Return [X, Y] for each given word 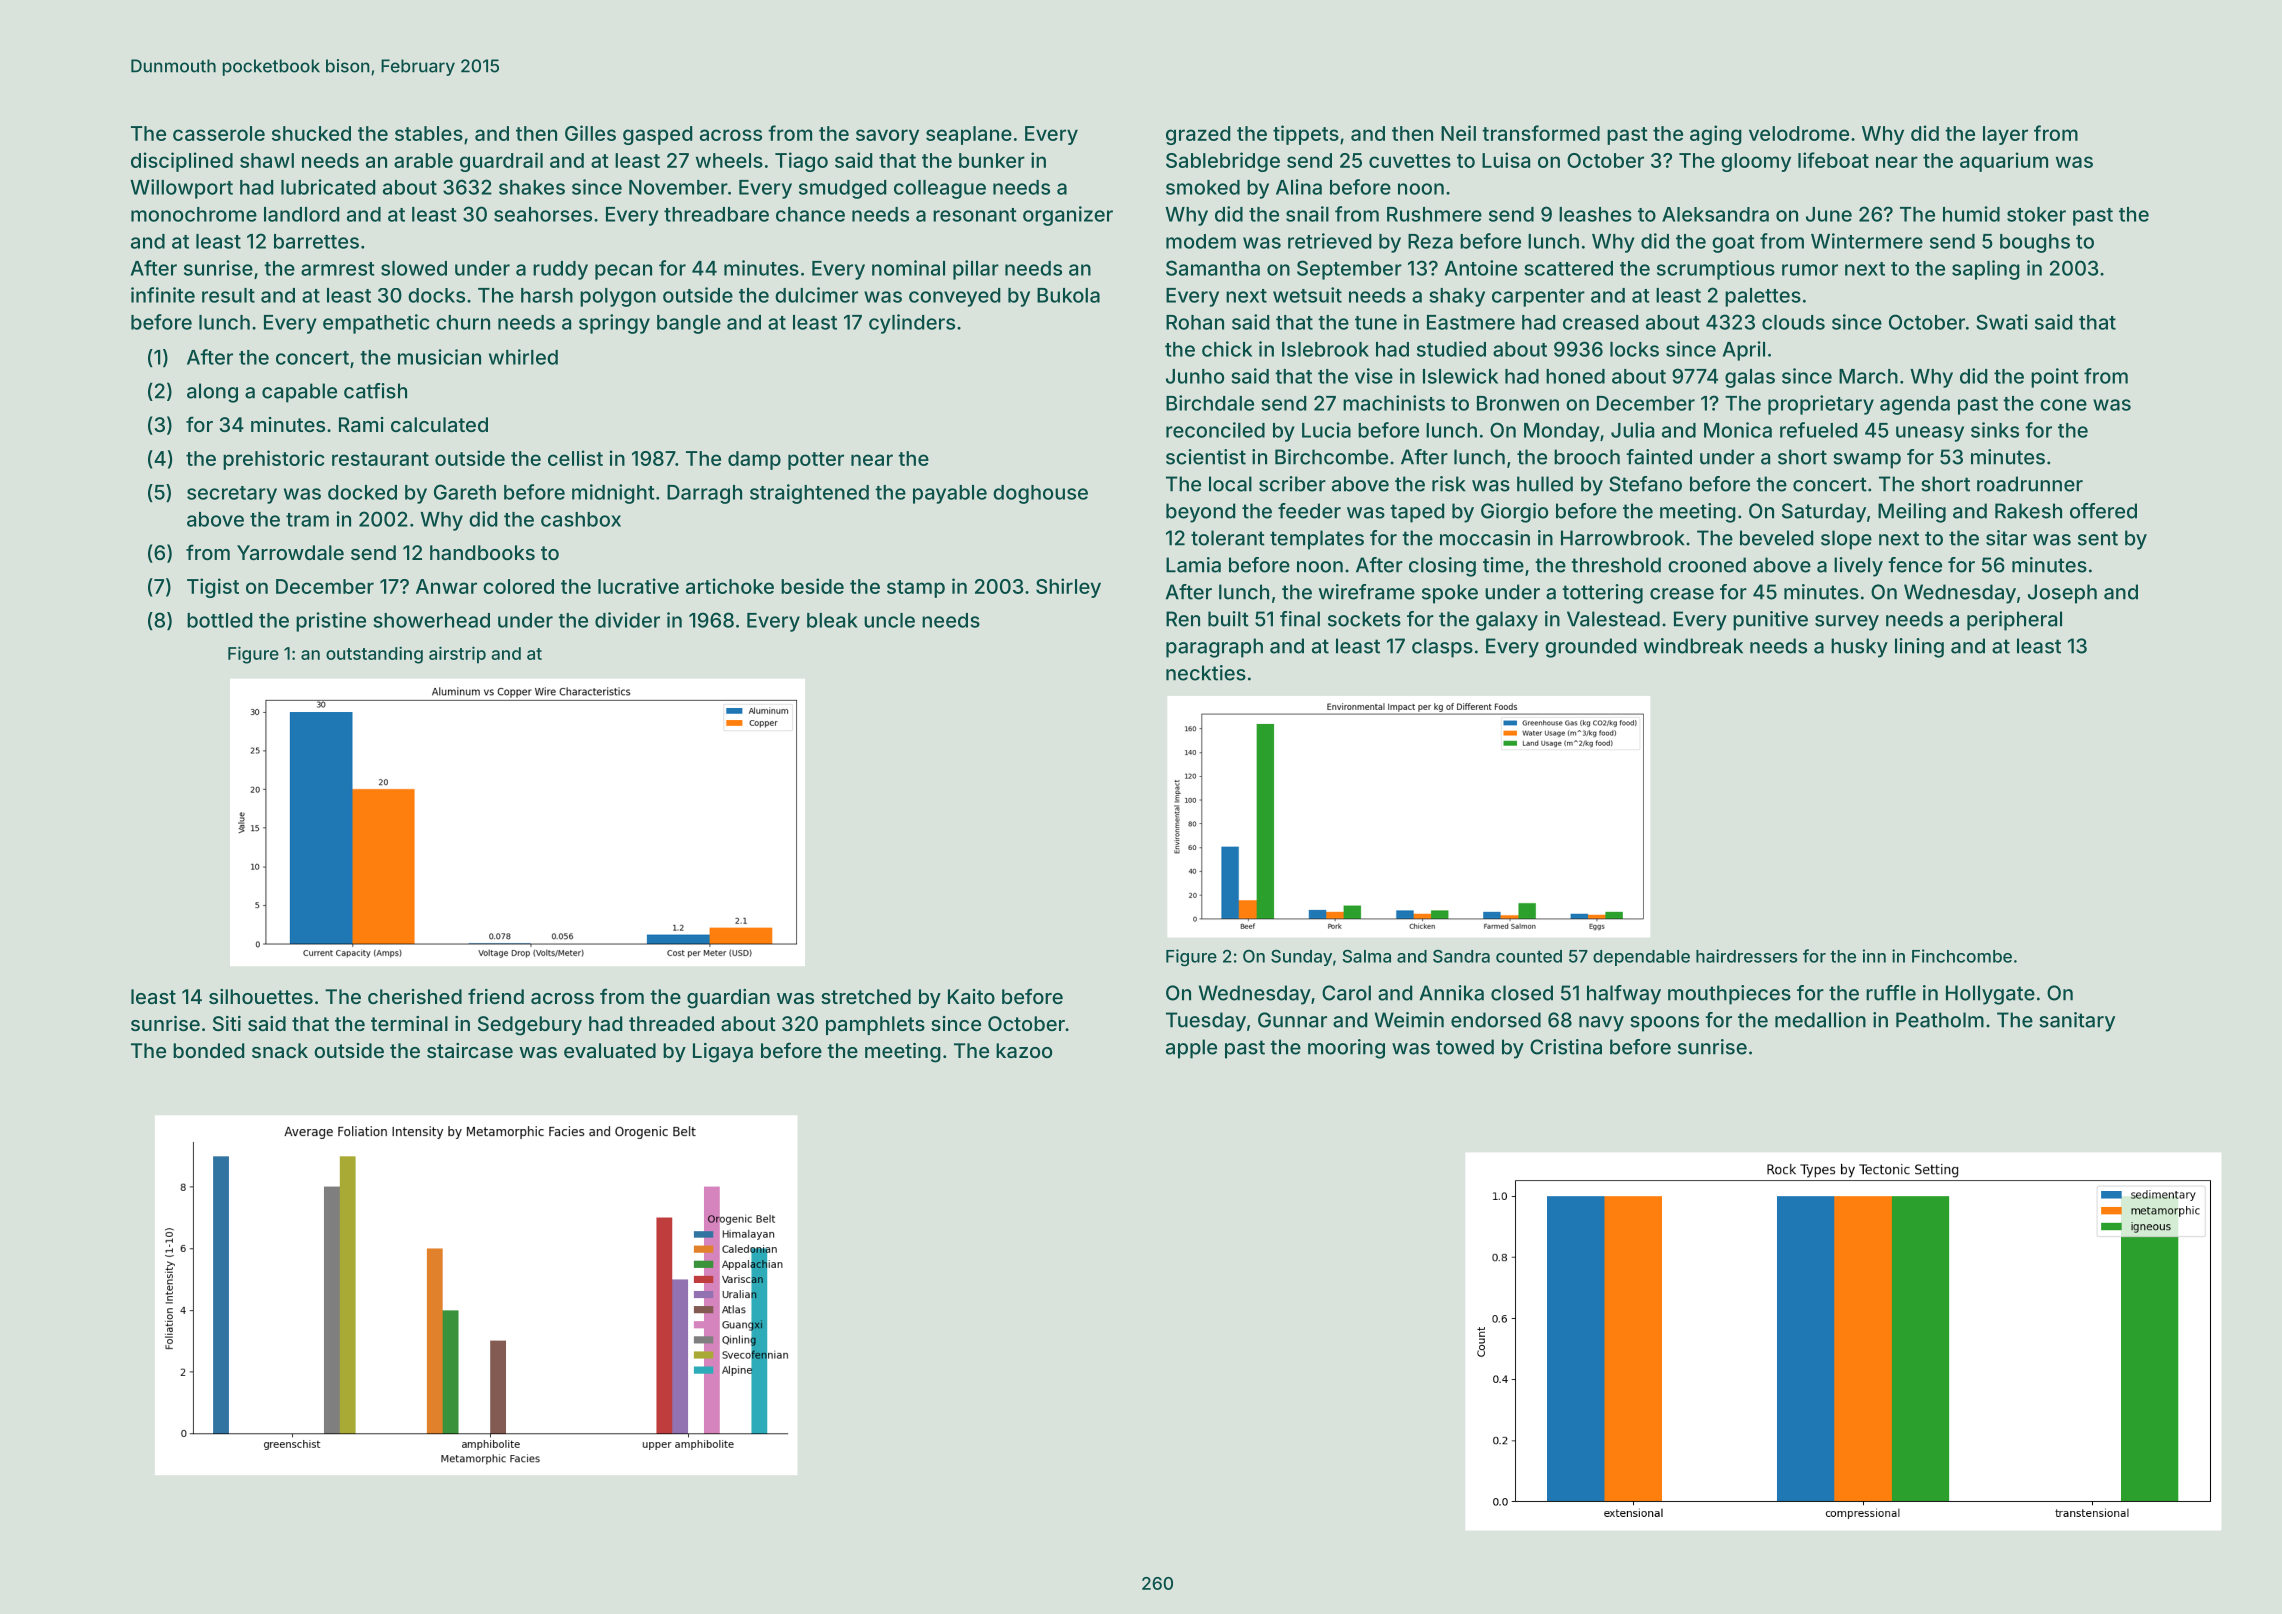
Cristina [1566, 1047]
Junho [1195, 376]
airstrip [457, 655]
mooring [1346, 1049]
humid [1971, 214]
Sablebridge [1223, 162]
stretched [866, 996]
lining [1919, 648]
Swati [2002, 322]
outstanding [374, 655]
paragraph [1214, 648]
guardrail [501, 162]
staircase [470, 1050]
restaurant [380, 459]
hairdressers [1746, 956]
